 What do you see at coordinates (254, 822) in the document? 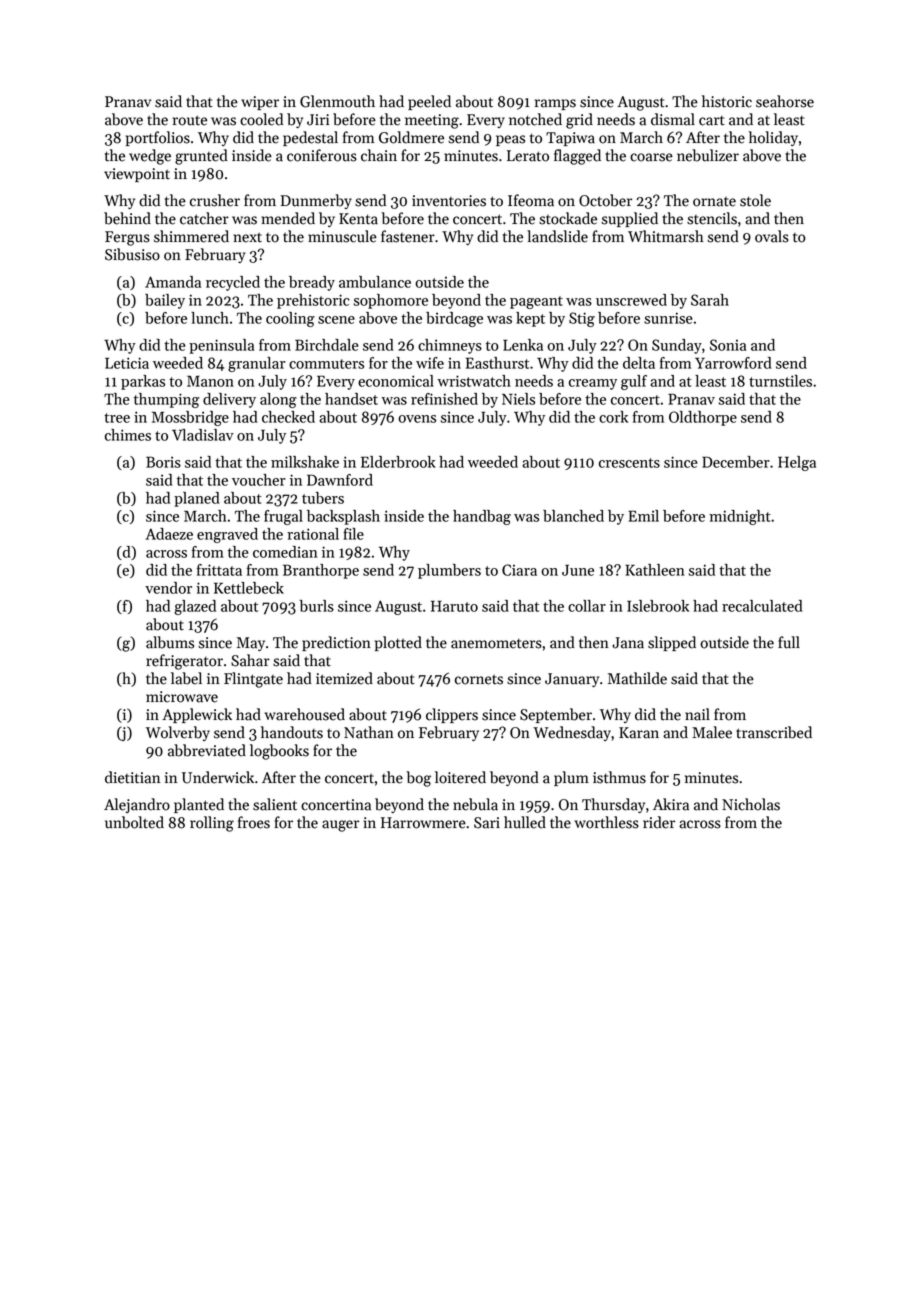
I see `froes` at bounding box center [254, 822].
